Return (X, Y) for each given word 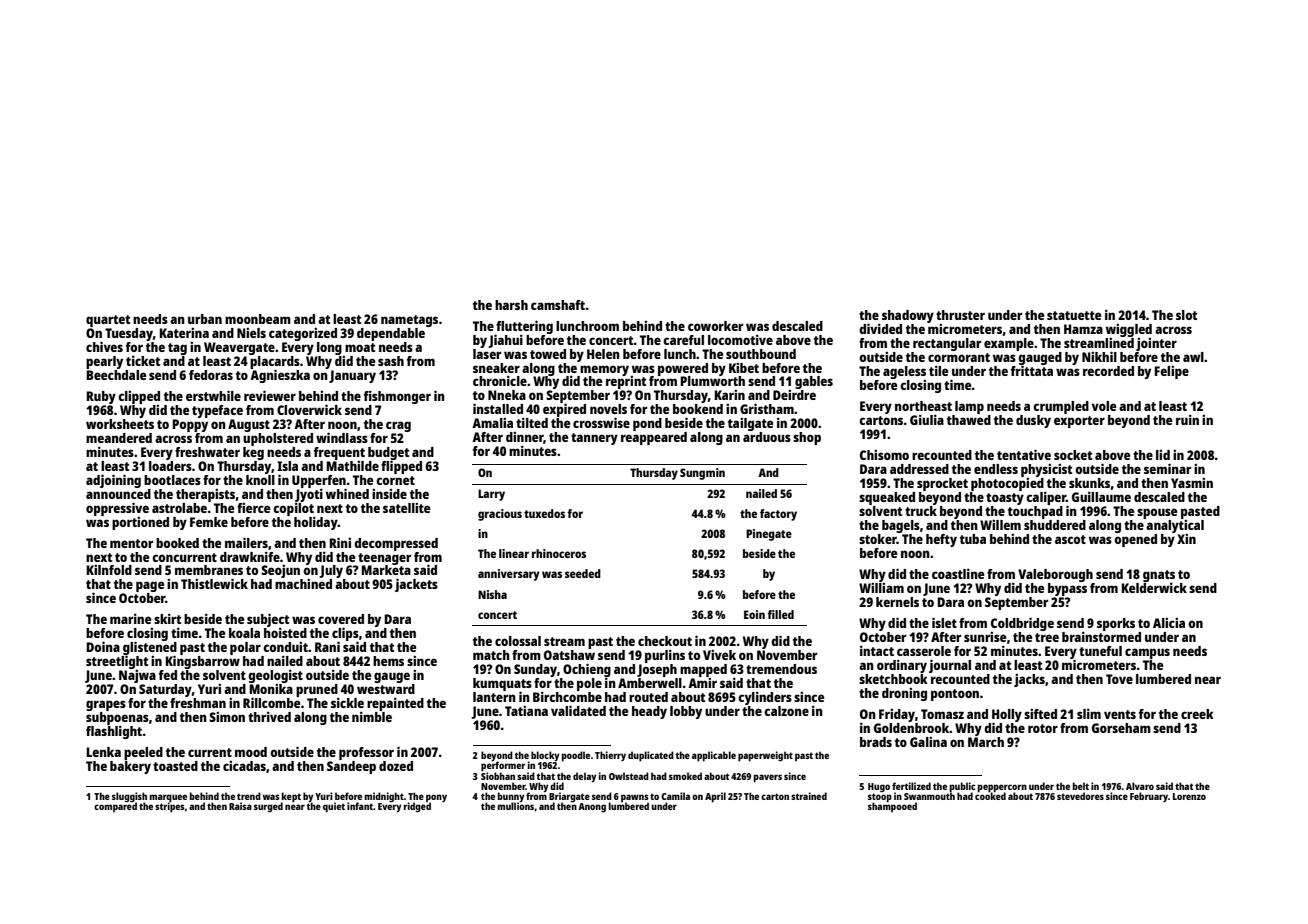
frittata (1032, 371)
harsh (511, 305)
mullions (516, 806)
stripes (170, 808)
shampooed (892, 807)
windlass (342, 437)
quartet (108, 321)
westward (386, 689)
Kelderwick (1154, 588)
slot (1186, 315)
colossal (518, 641)
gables (814, 382)
